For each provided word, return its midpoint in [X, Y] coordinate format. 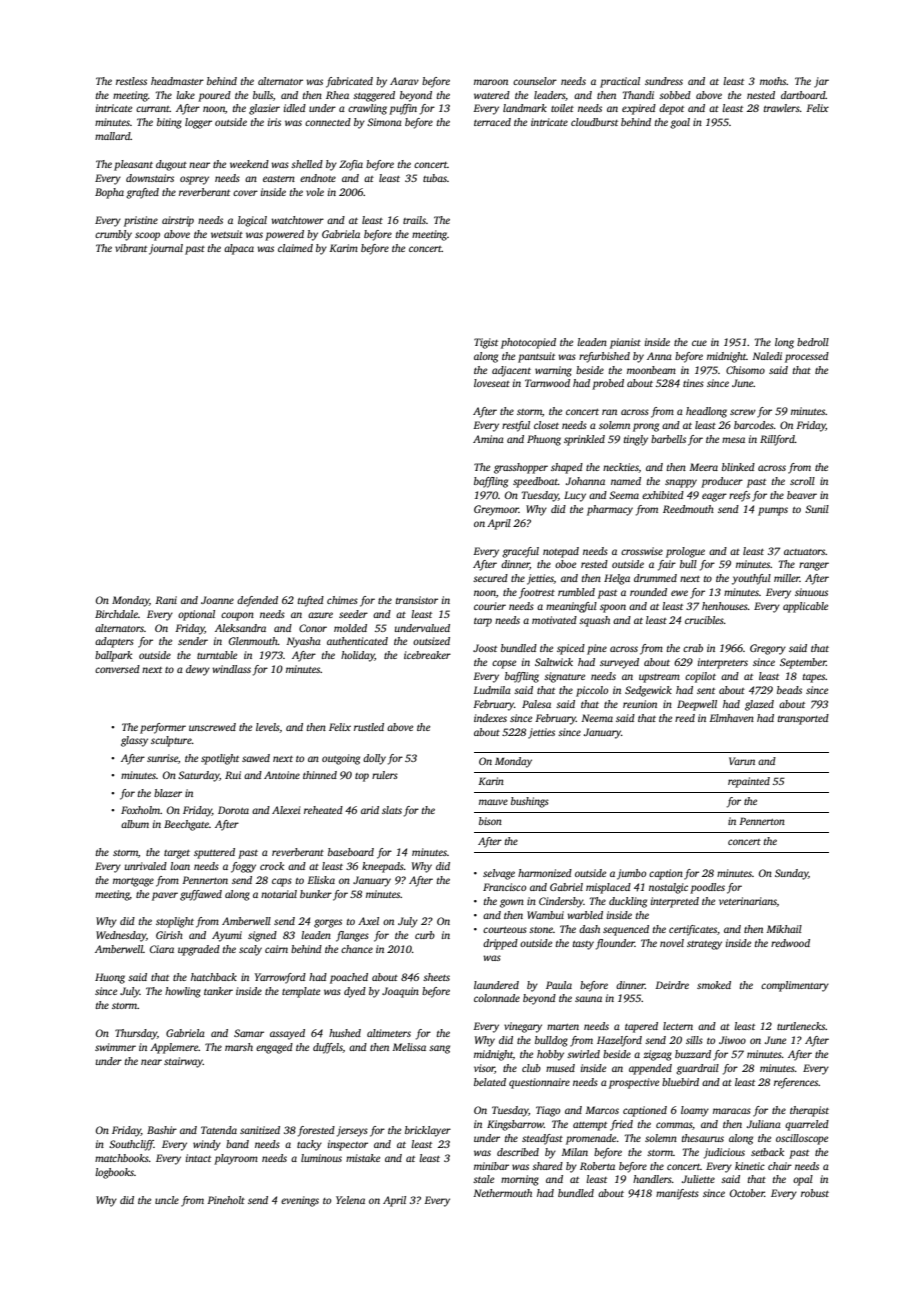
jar [821, 82]
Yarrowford [280, 978]
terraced [492, 122]
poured [214, 96]
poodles [707, 888]
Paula [559, 985]
